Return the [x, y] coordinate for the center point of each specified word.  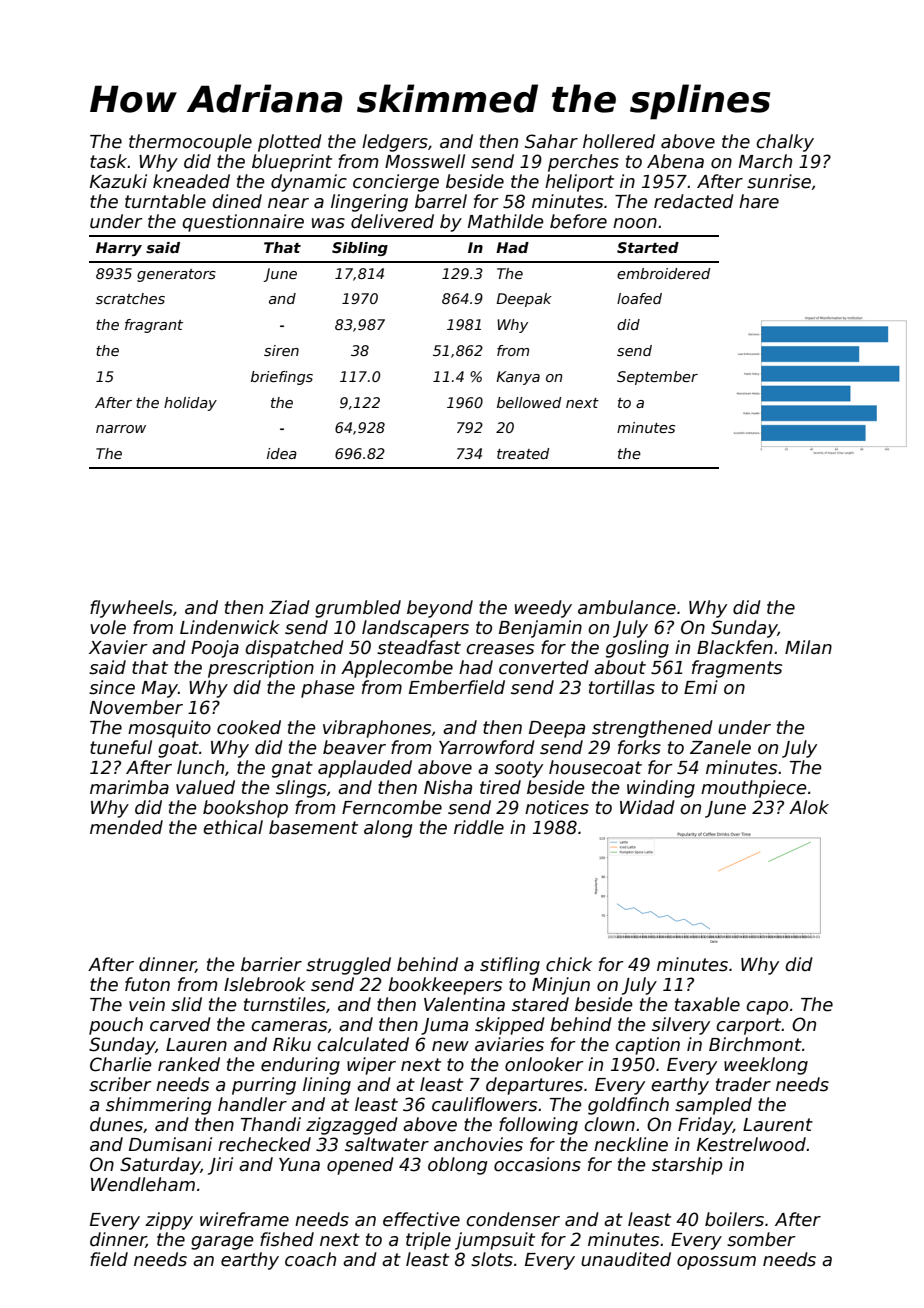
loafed [639, 298]
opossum [716, 1263]
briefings [282, 378]
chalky [785, 143]
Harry [119, 249]
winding [661, 789]
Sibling [360, 249]
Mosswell [425, 161]
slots [492, 1259]
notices [557, 807]
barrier [271, 964]
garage [222, 1243]
